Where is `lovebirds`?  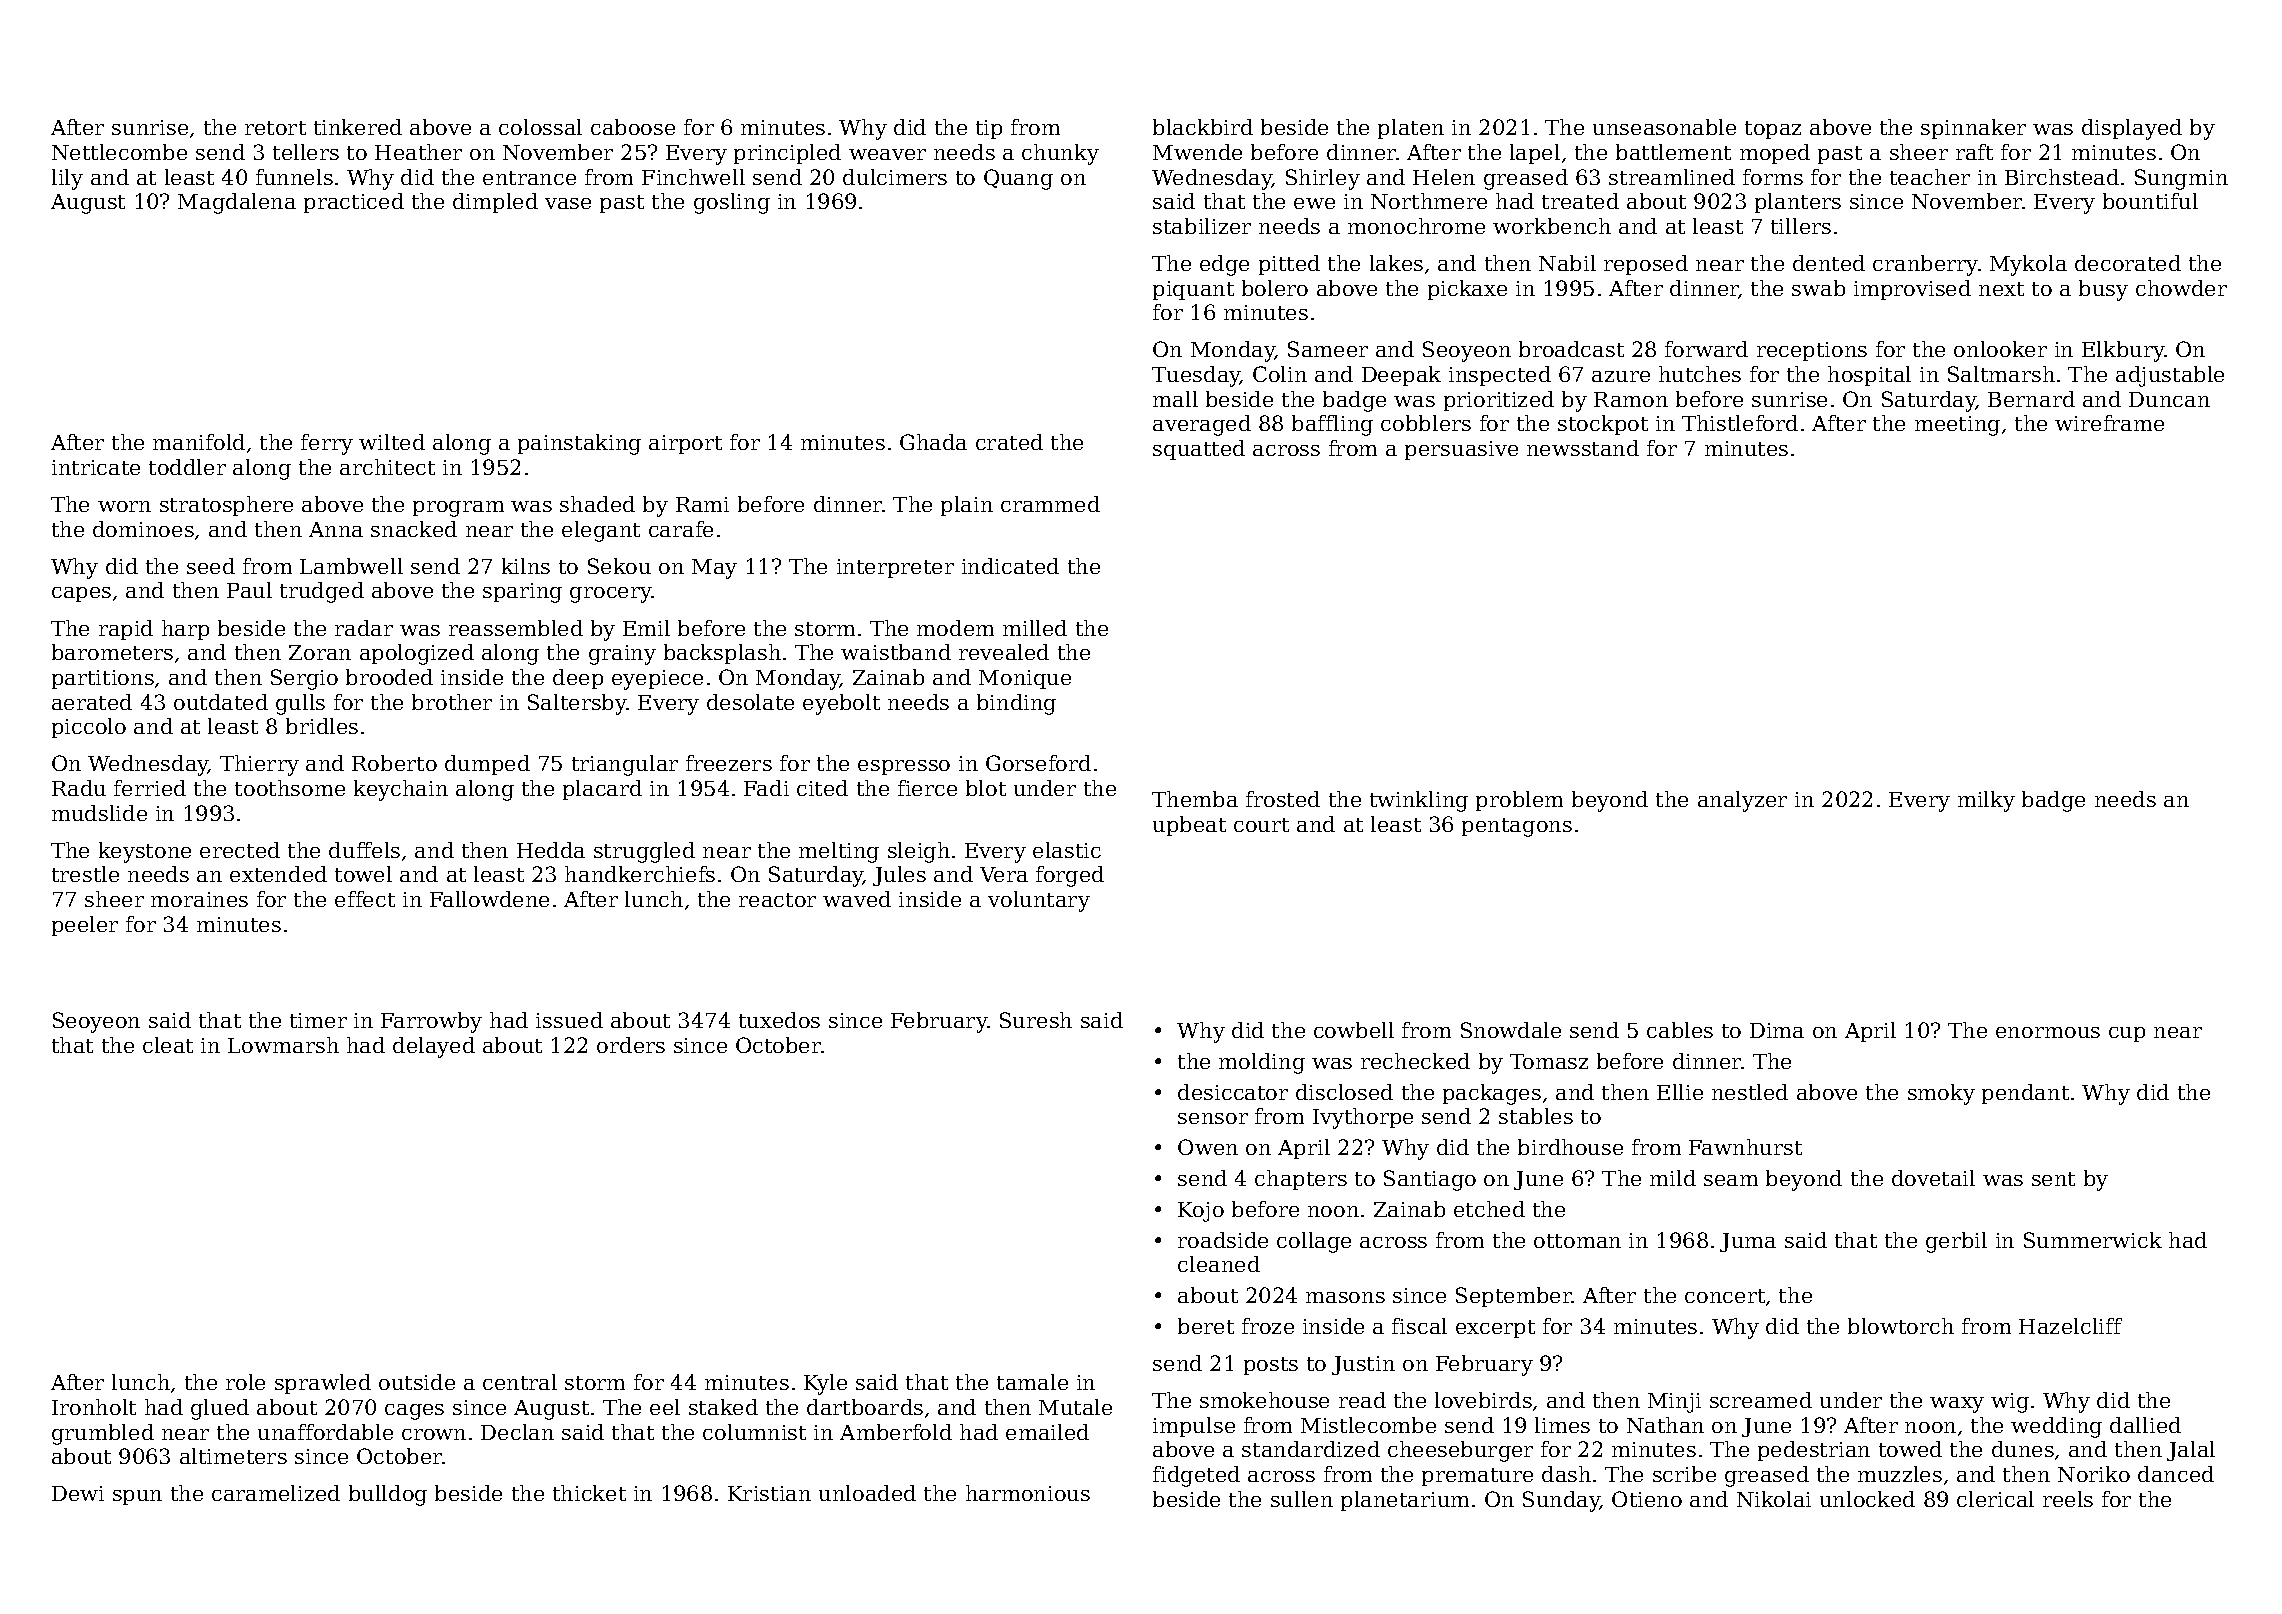
lovebirds is located at coordinates (1483, 1400).
